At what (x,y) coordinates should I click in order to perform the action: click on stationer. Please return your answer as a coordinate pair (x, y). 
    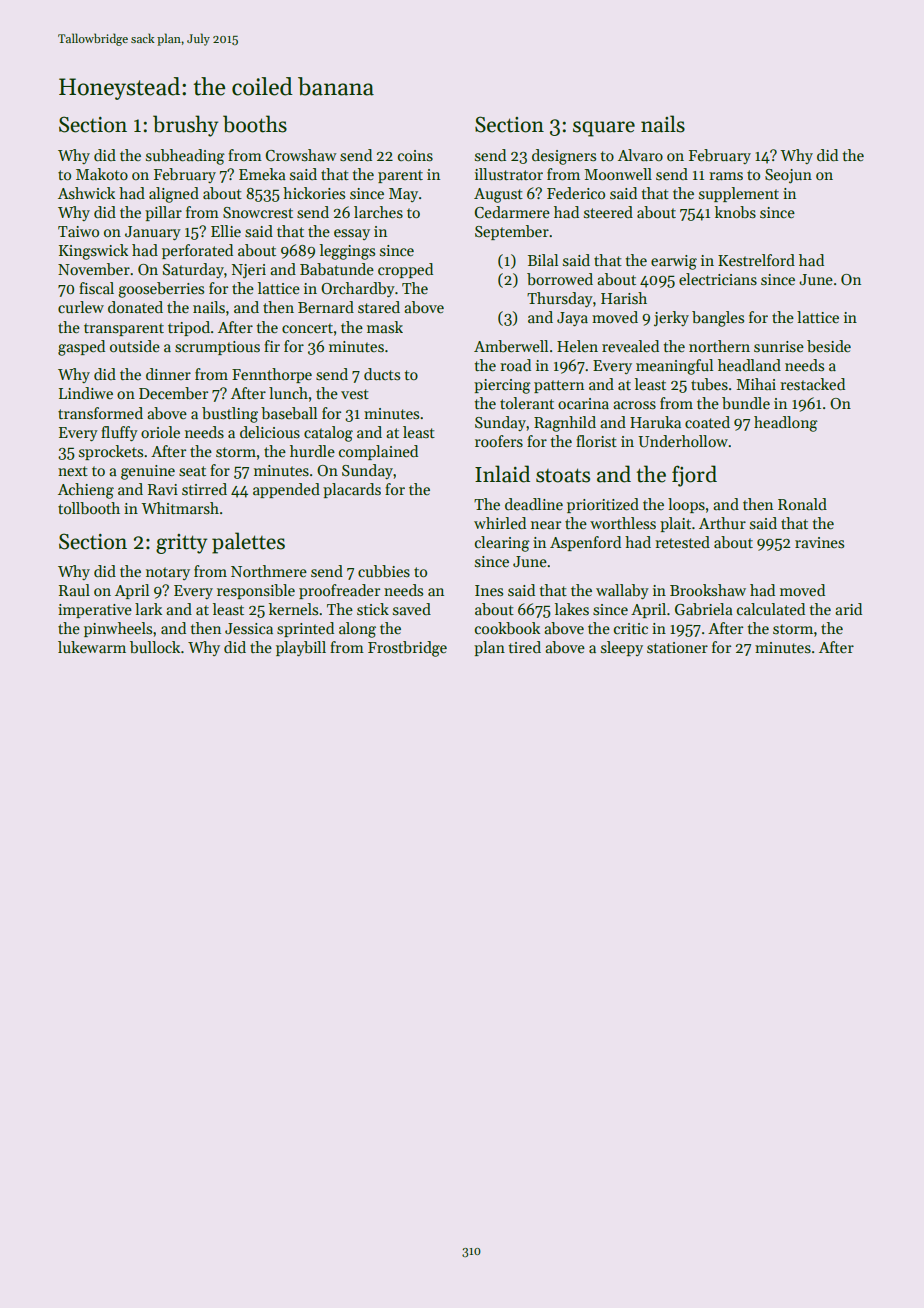
    Looking at the image, I should click on (677, 647).
